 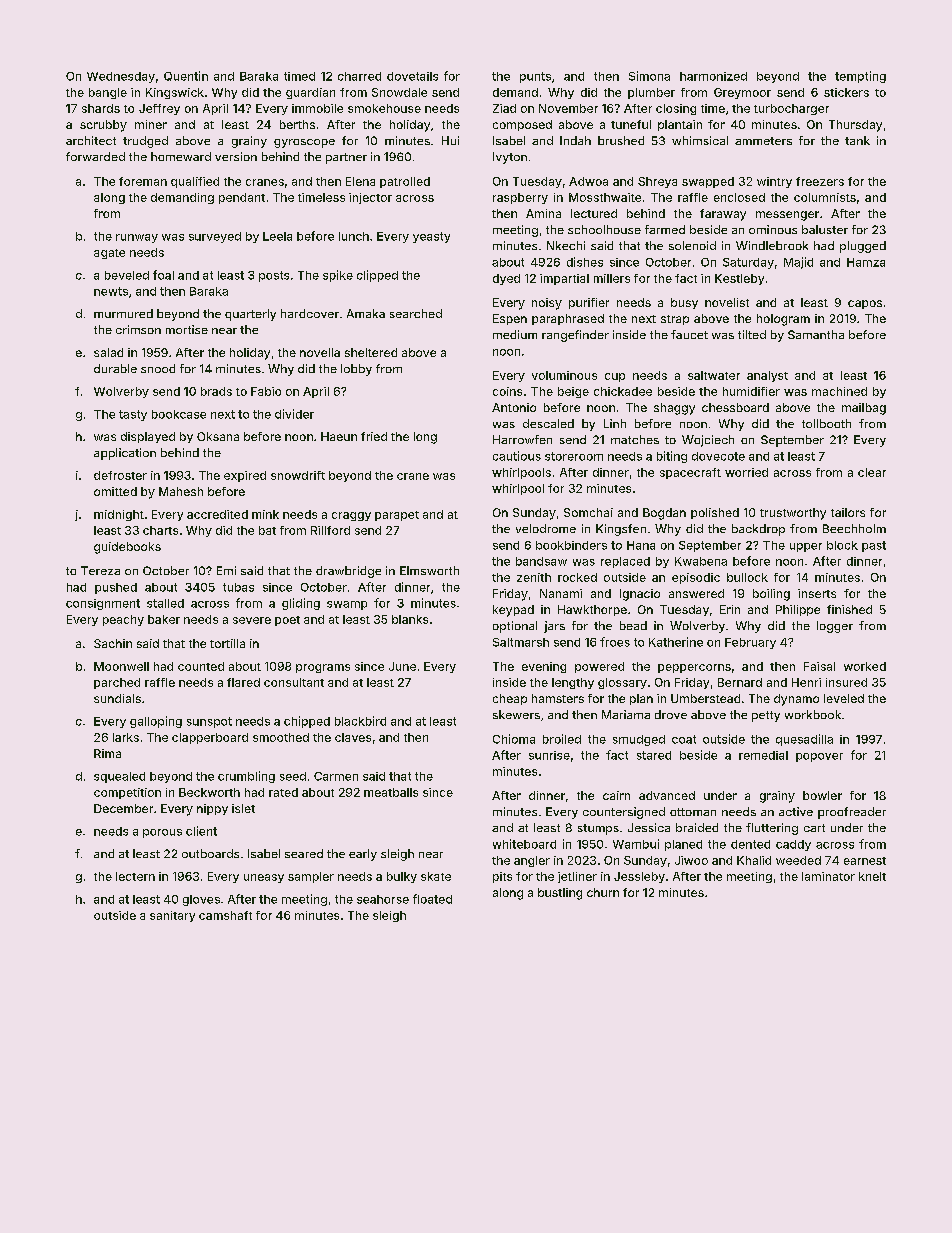 I want to click on remedial, so click(x=763, y=755).
